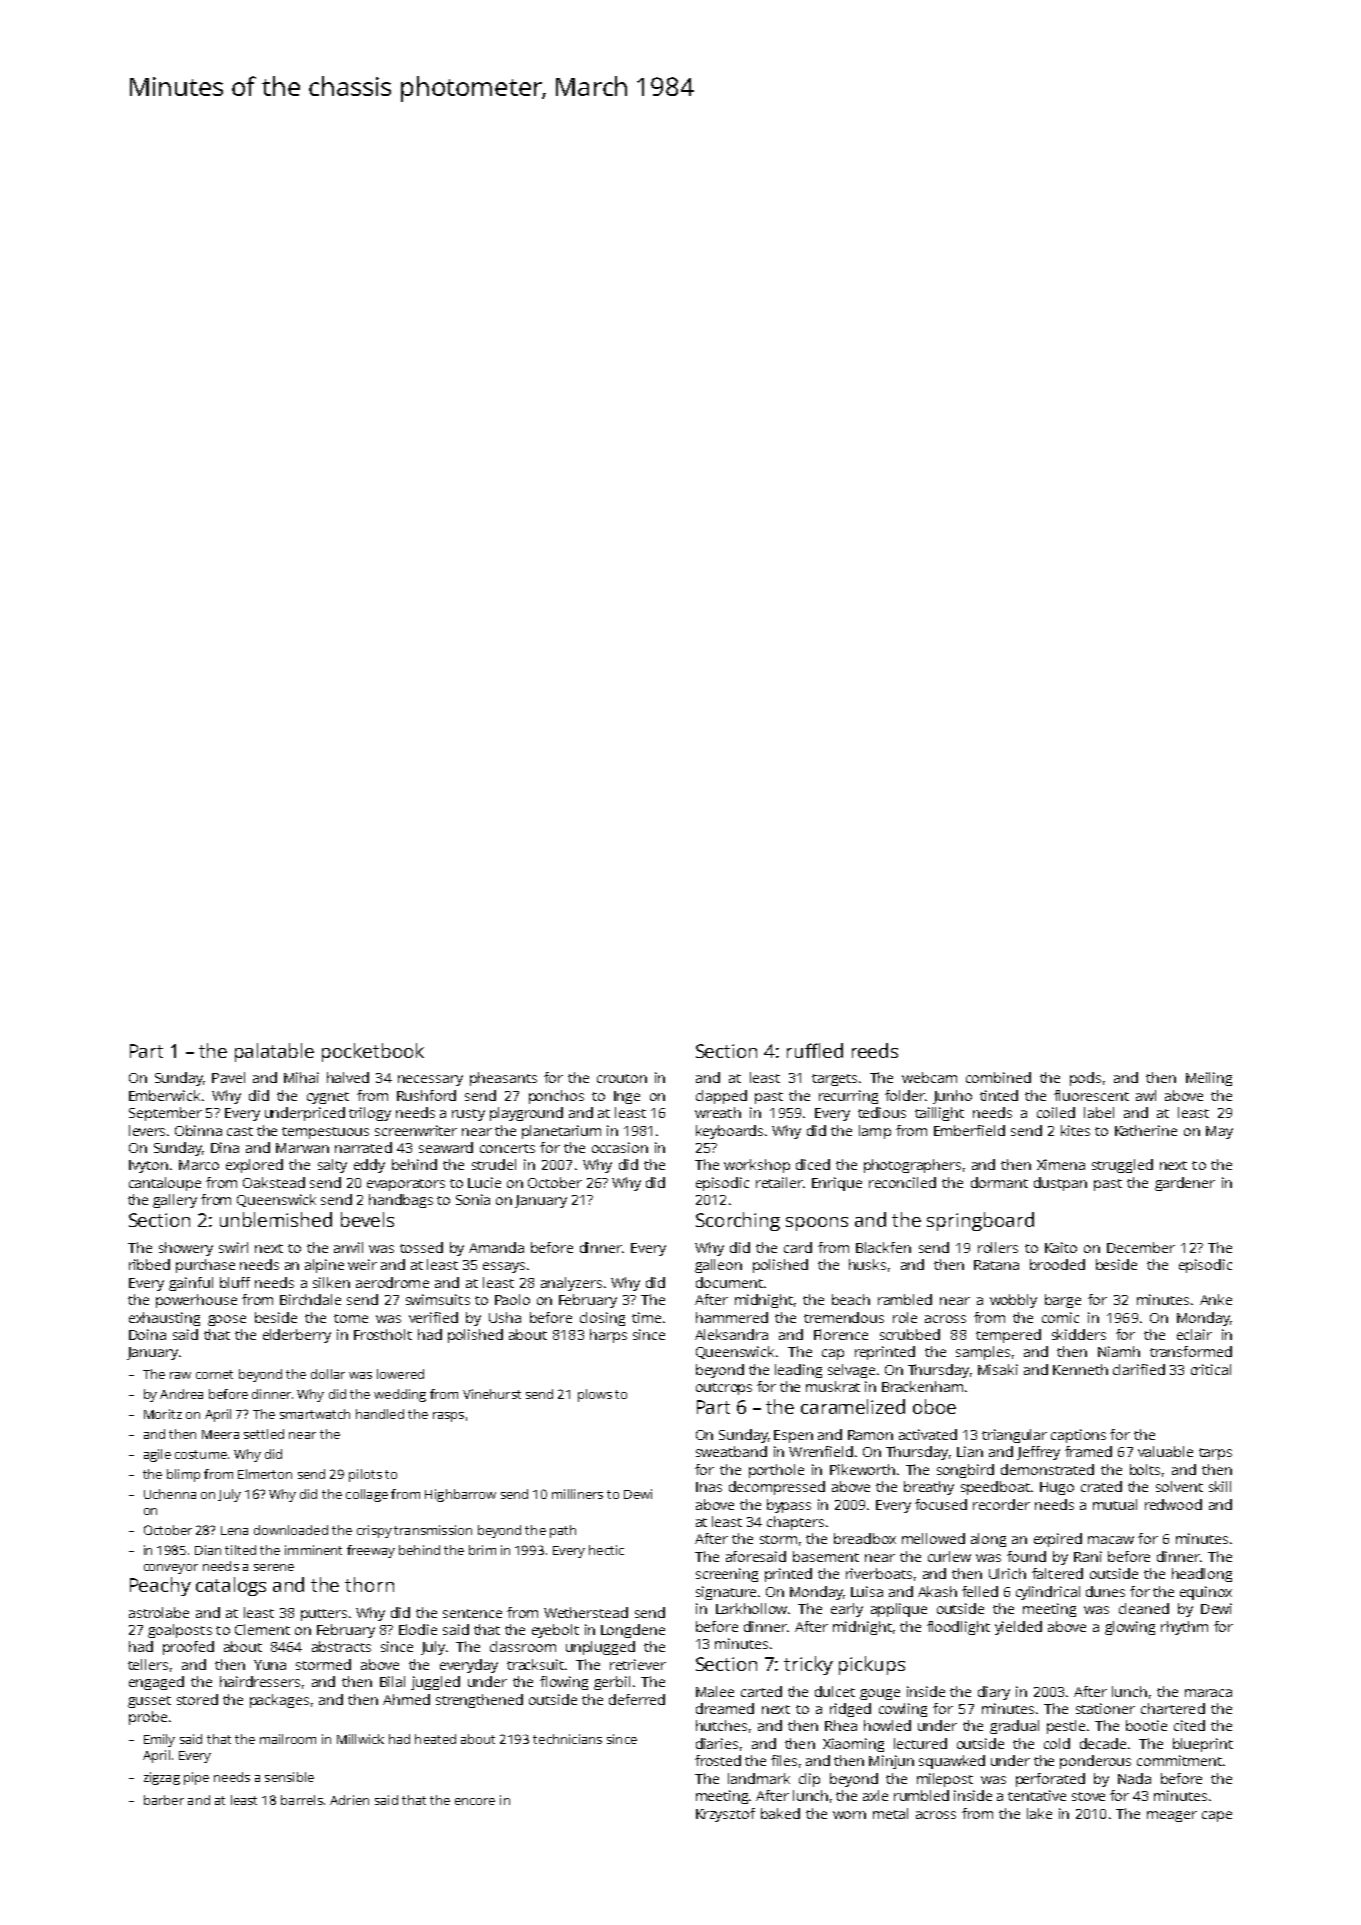  Describe the element at coordinates (608, 1336) in the screenshot. I see `harps` at that location.
